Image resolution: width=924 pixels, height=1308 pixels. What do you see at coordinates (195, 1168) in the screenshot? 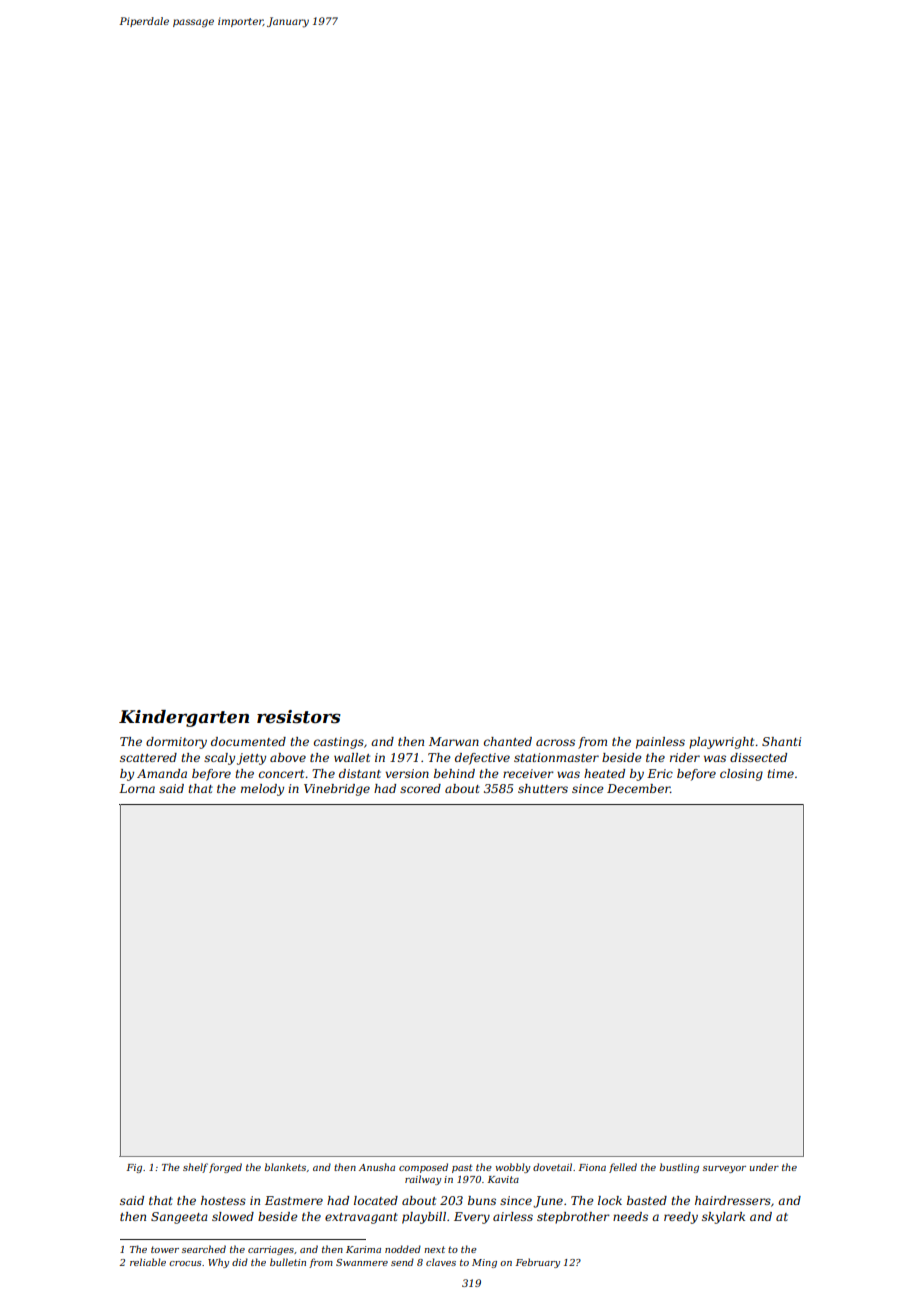
I see `shelf` at bounding box center [195, 1168].
